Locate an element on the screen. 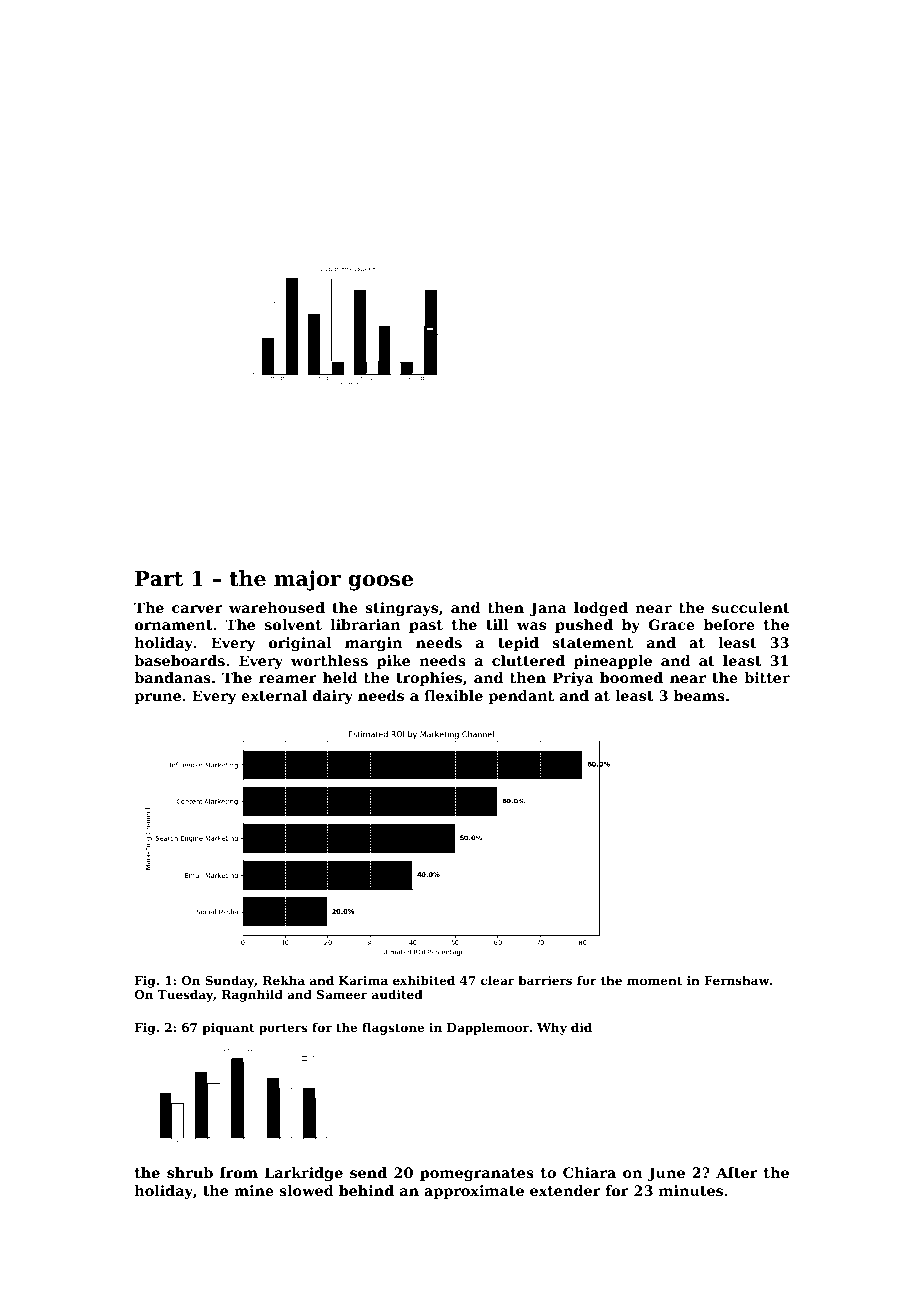 The image size is (924, 1314). Dapplemoor is located at coordinates (488, 1029).
